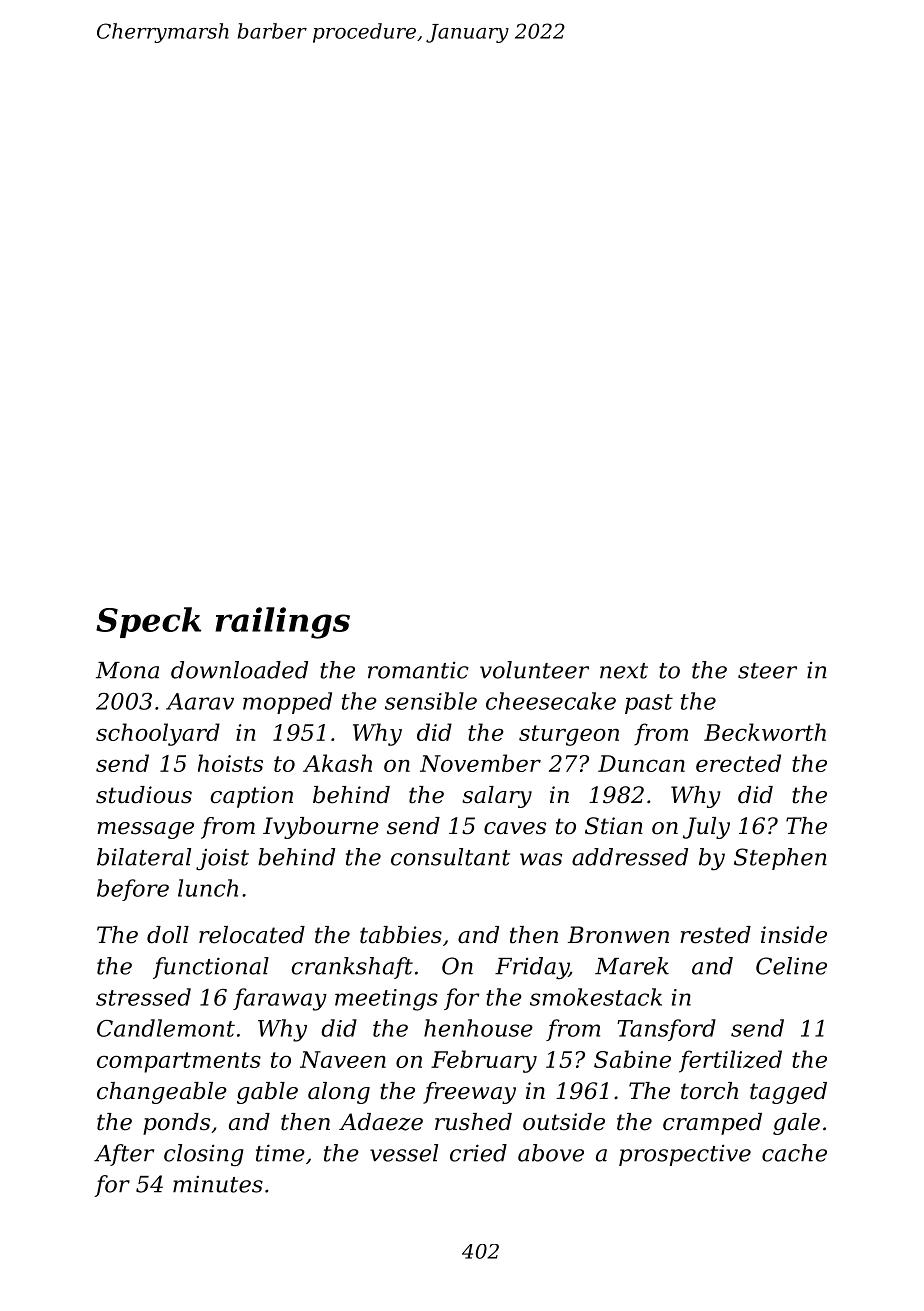  I want to click on hoists, so click(230, 763).
